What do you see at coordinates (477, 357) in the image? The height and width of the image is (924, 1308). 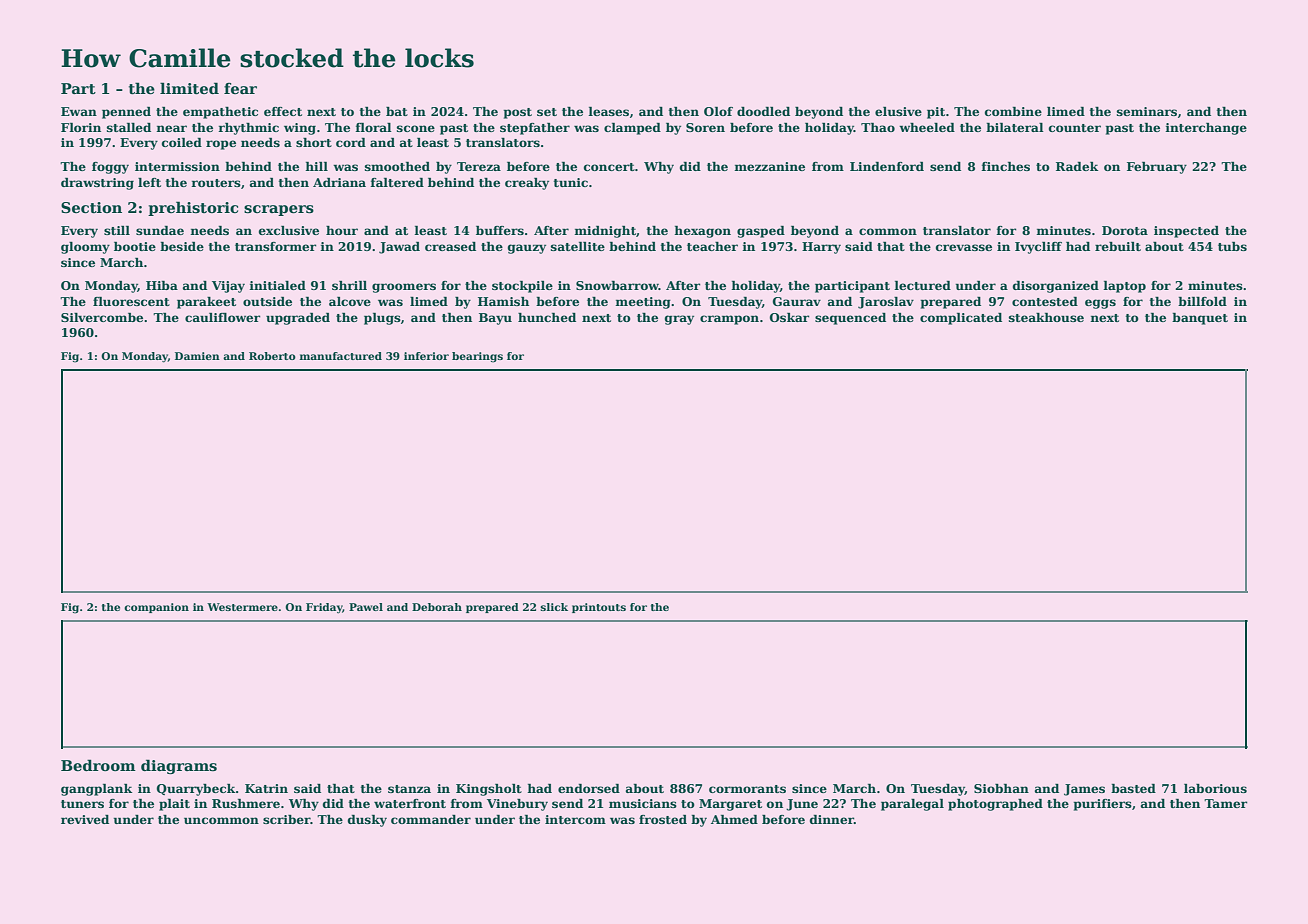 I see `bearings` at bounding box center [477, 357].
